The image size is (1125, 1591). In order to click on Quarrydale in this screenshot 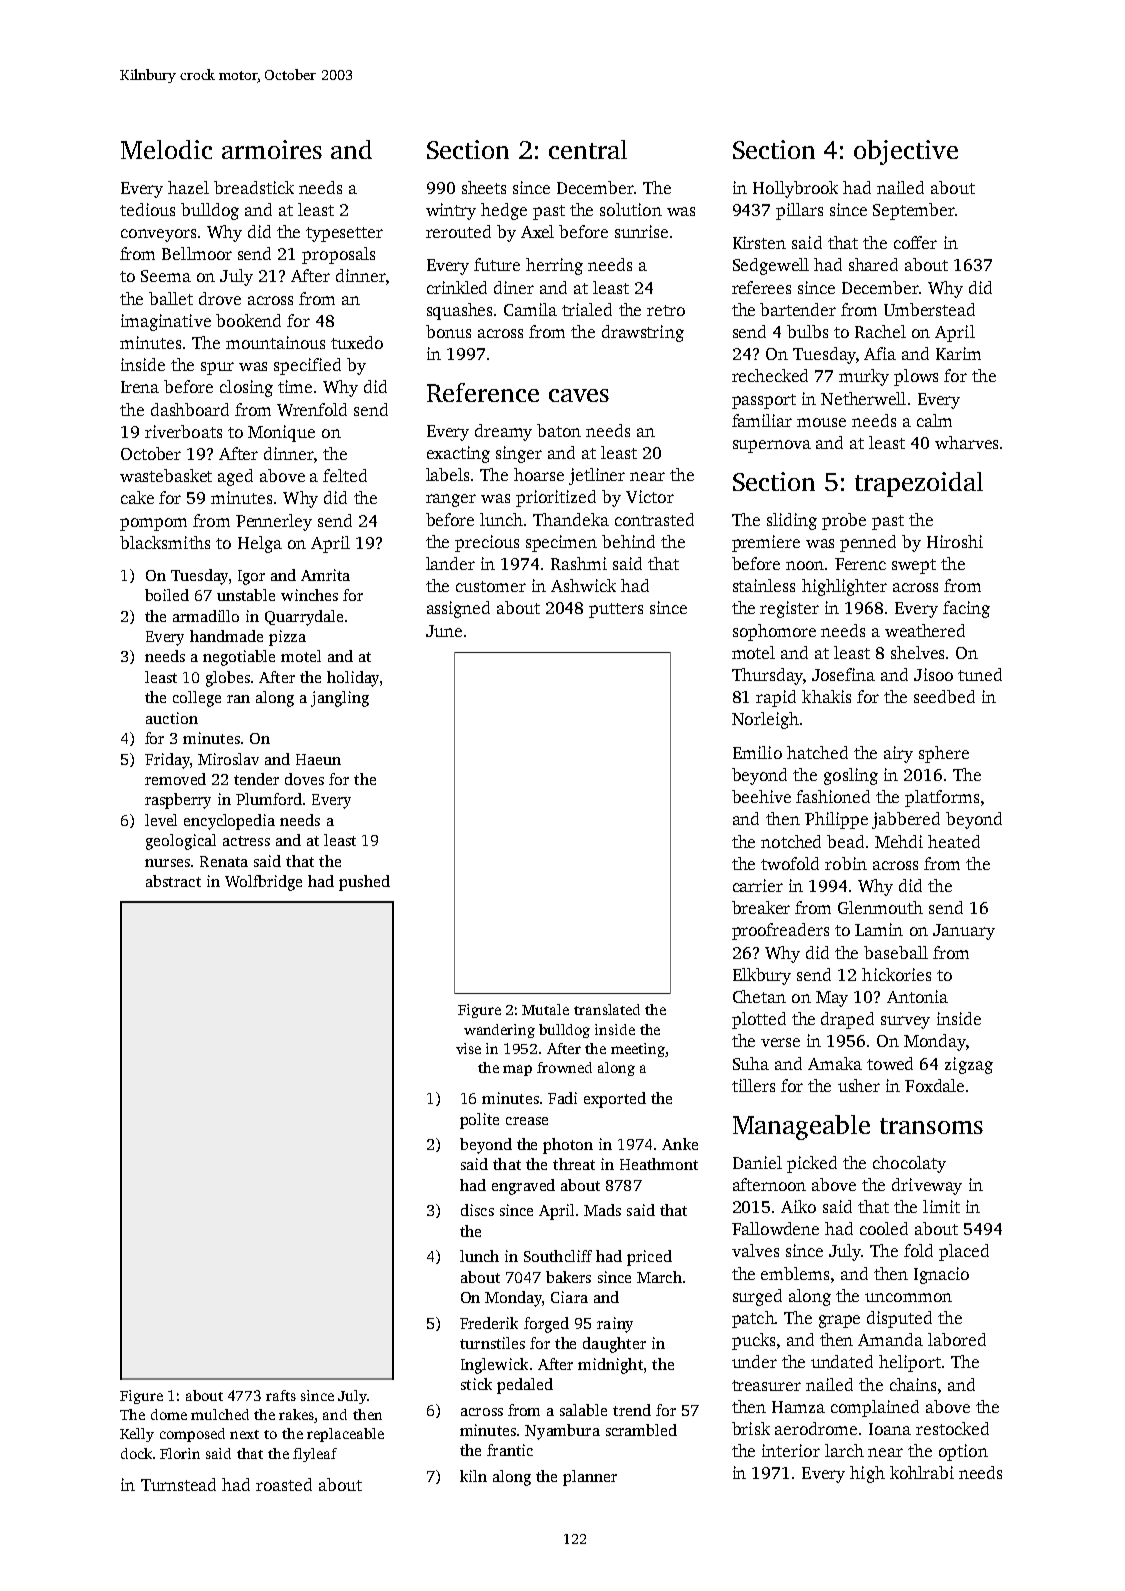, I will do `click(304, 618)`.
